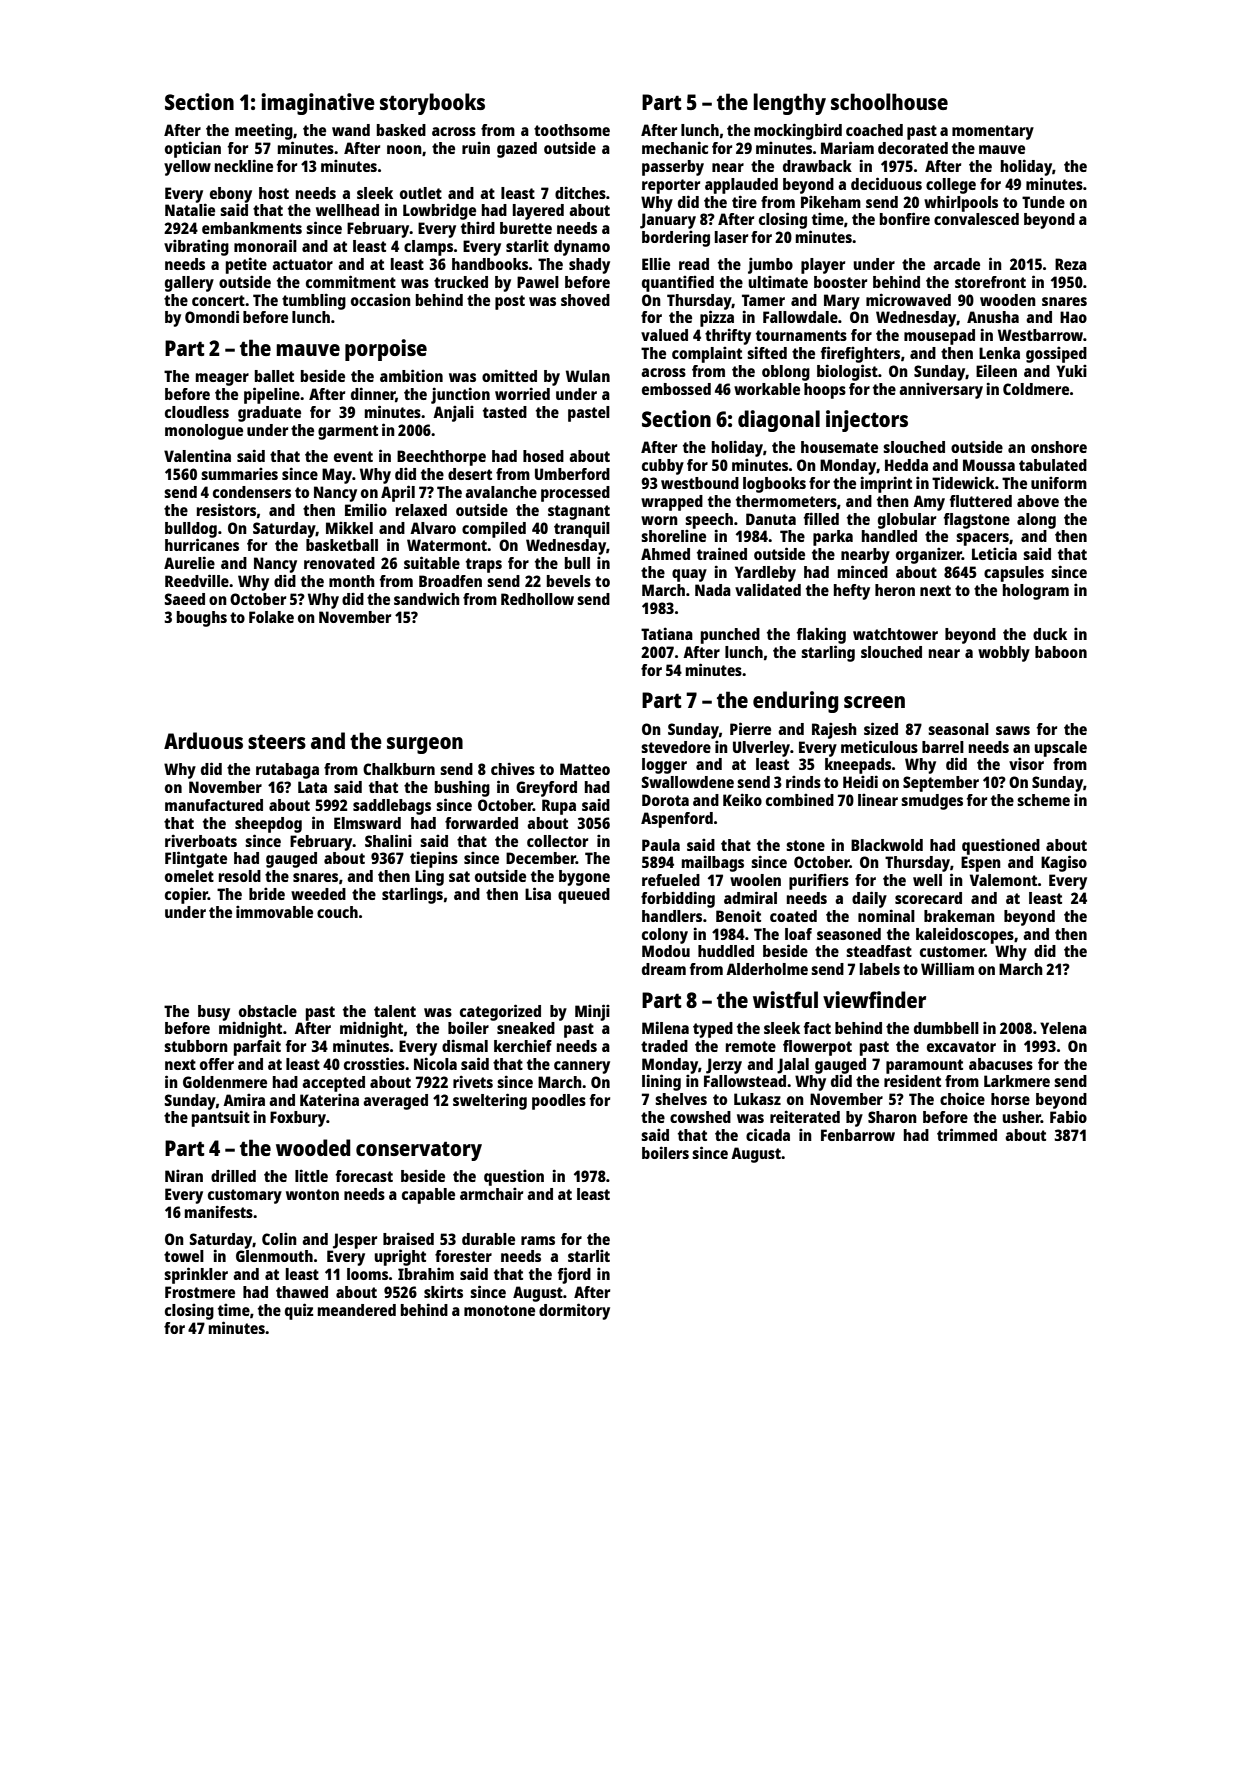 This screenshot has height=1770, width=1252. What do you see at coordinates (967, 1134) in the screenshot?
I see `trimmed` at bounding box center [967, 1134].
